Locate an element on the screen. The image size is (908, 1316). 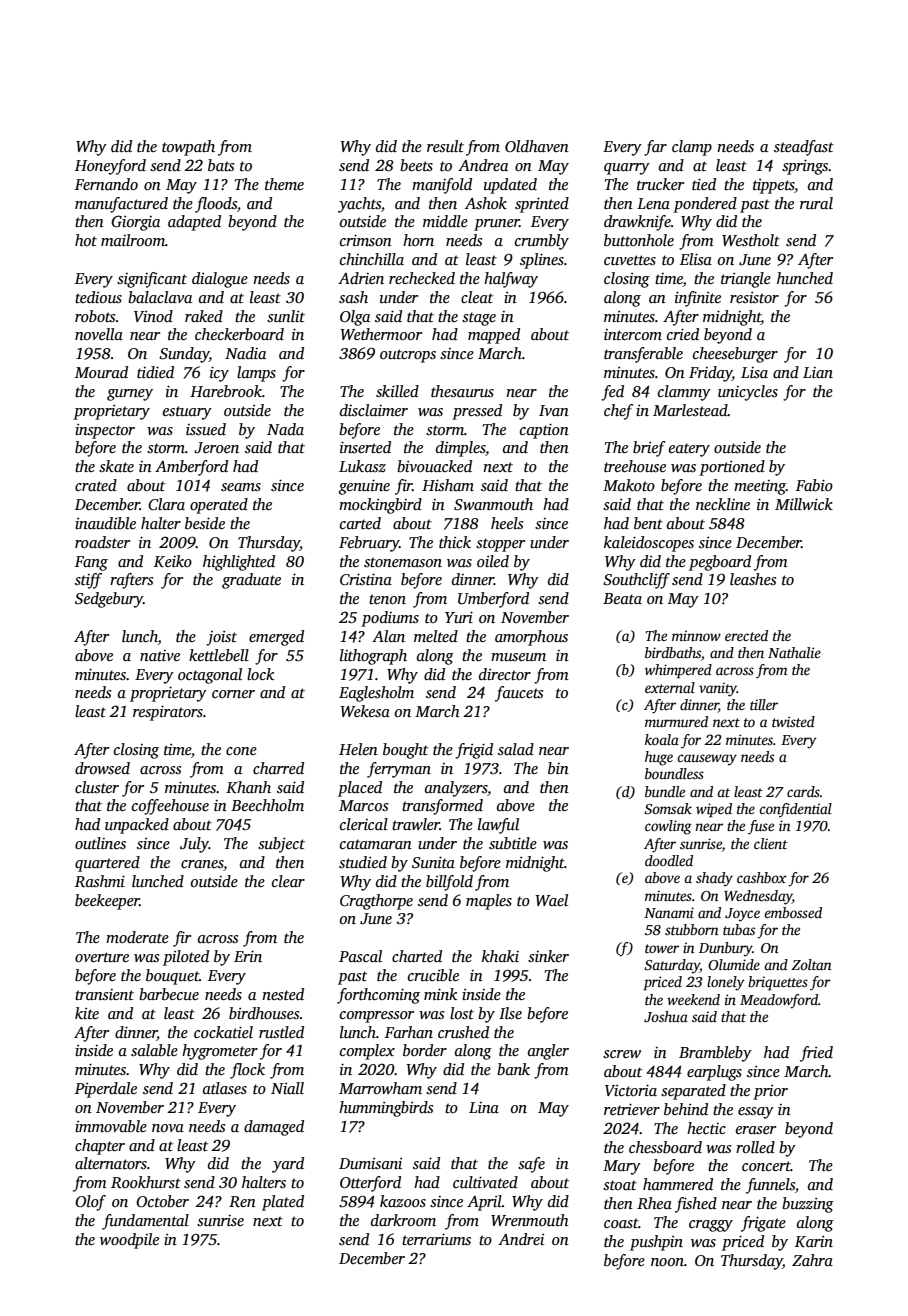
portioned is located at coordinates (732, 468).
